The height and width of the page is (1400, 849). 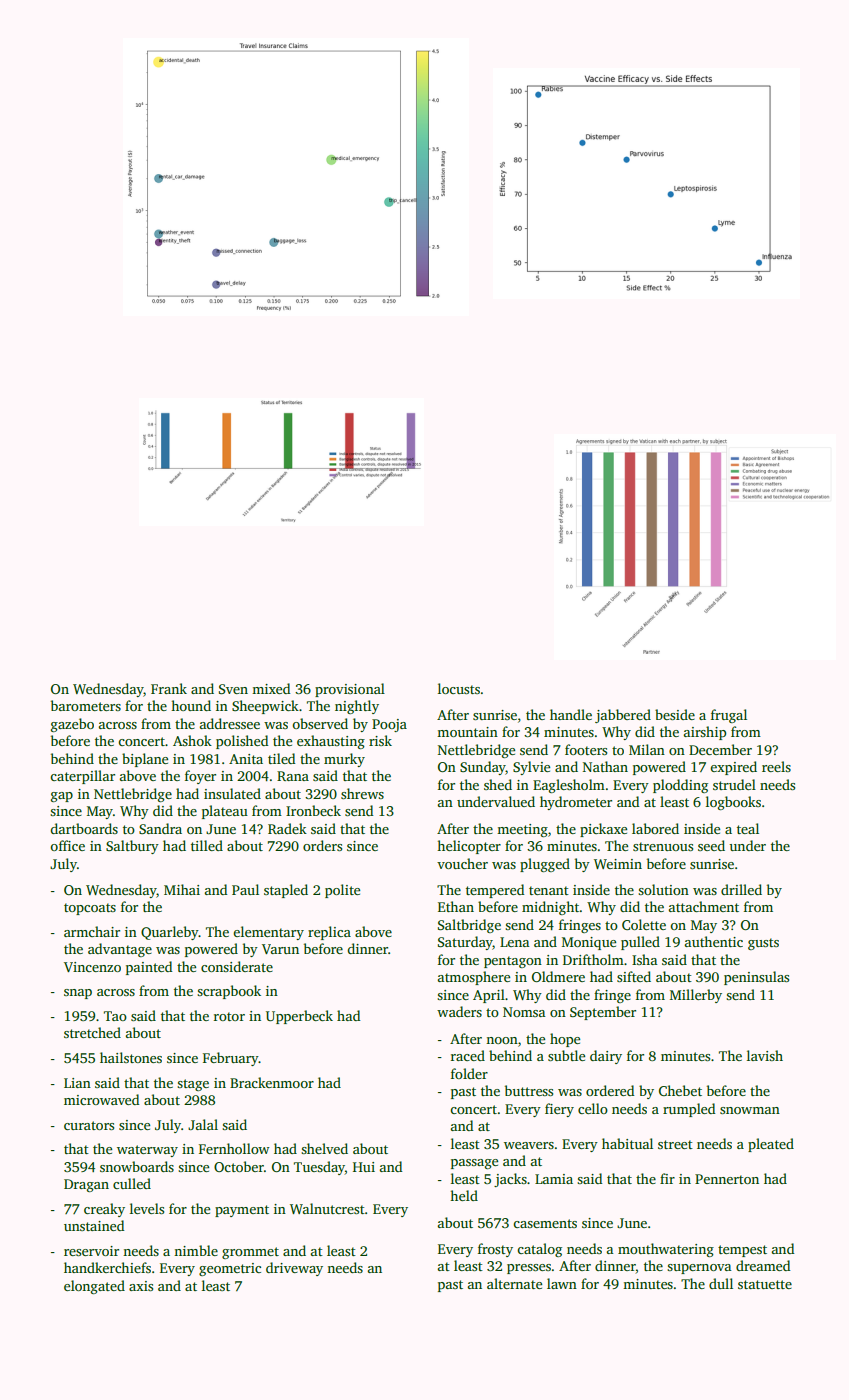 What do you see at coordinates (196, 1250) in the page?
I see `nimble` at bounding box center [196, 1250].
